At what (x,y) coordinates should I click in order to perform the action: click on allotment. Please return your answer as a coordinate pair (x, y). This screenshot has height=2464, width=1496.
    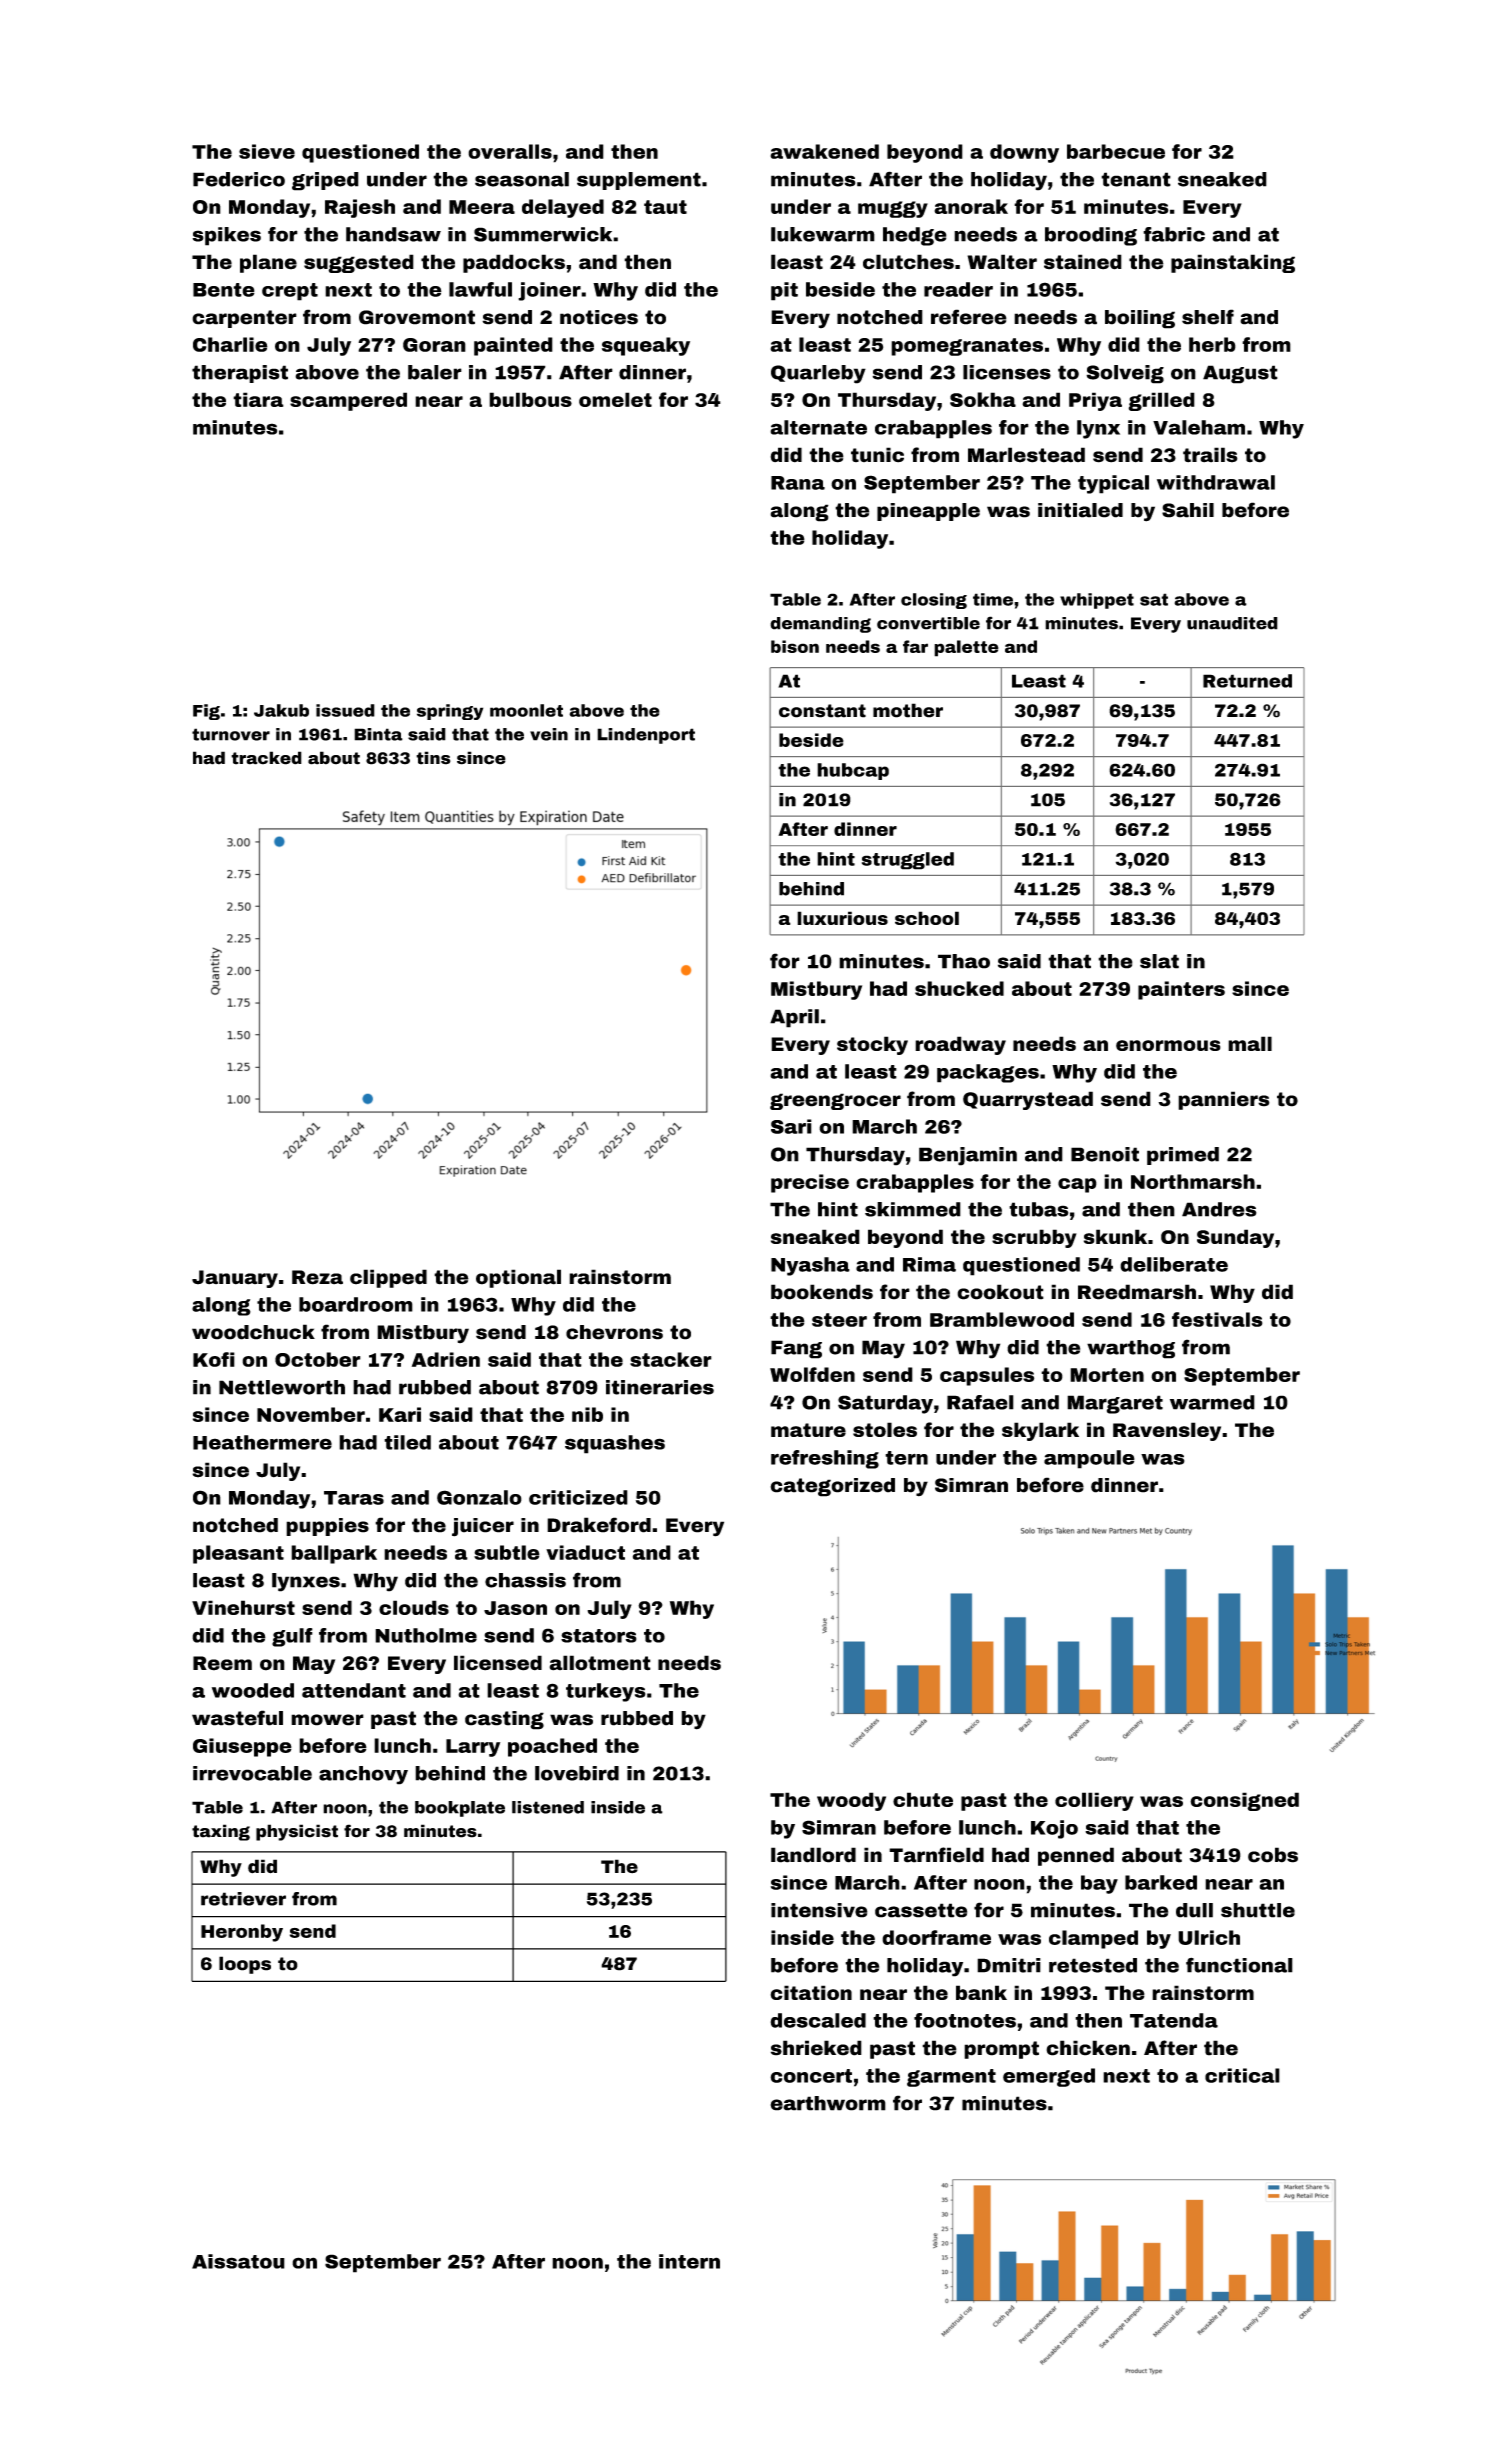
    Looking at the image, I should click on (600, 1663).
